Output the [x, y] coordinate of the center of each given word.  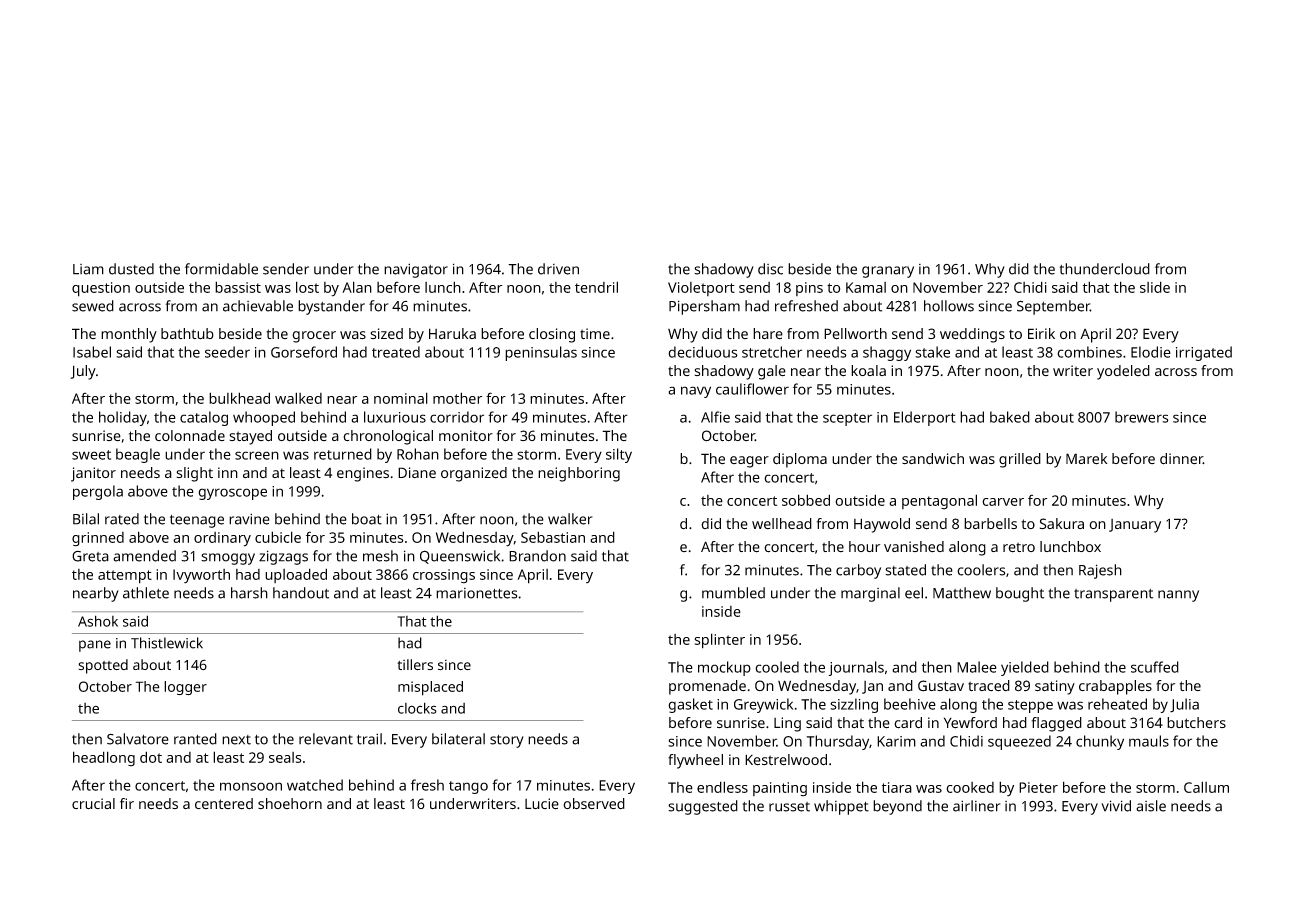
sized [386, 333]
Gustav [941, 686]
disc [770, 269]
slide [1155, 287]
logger [185, 688]
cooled [777, 667]
